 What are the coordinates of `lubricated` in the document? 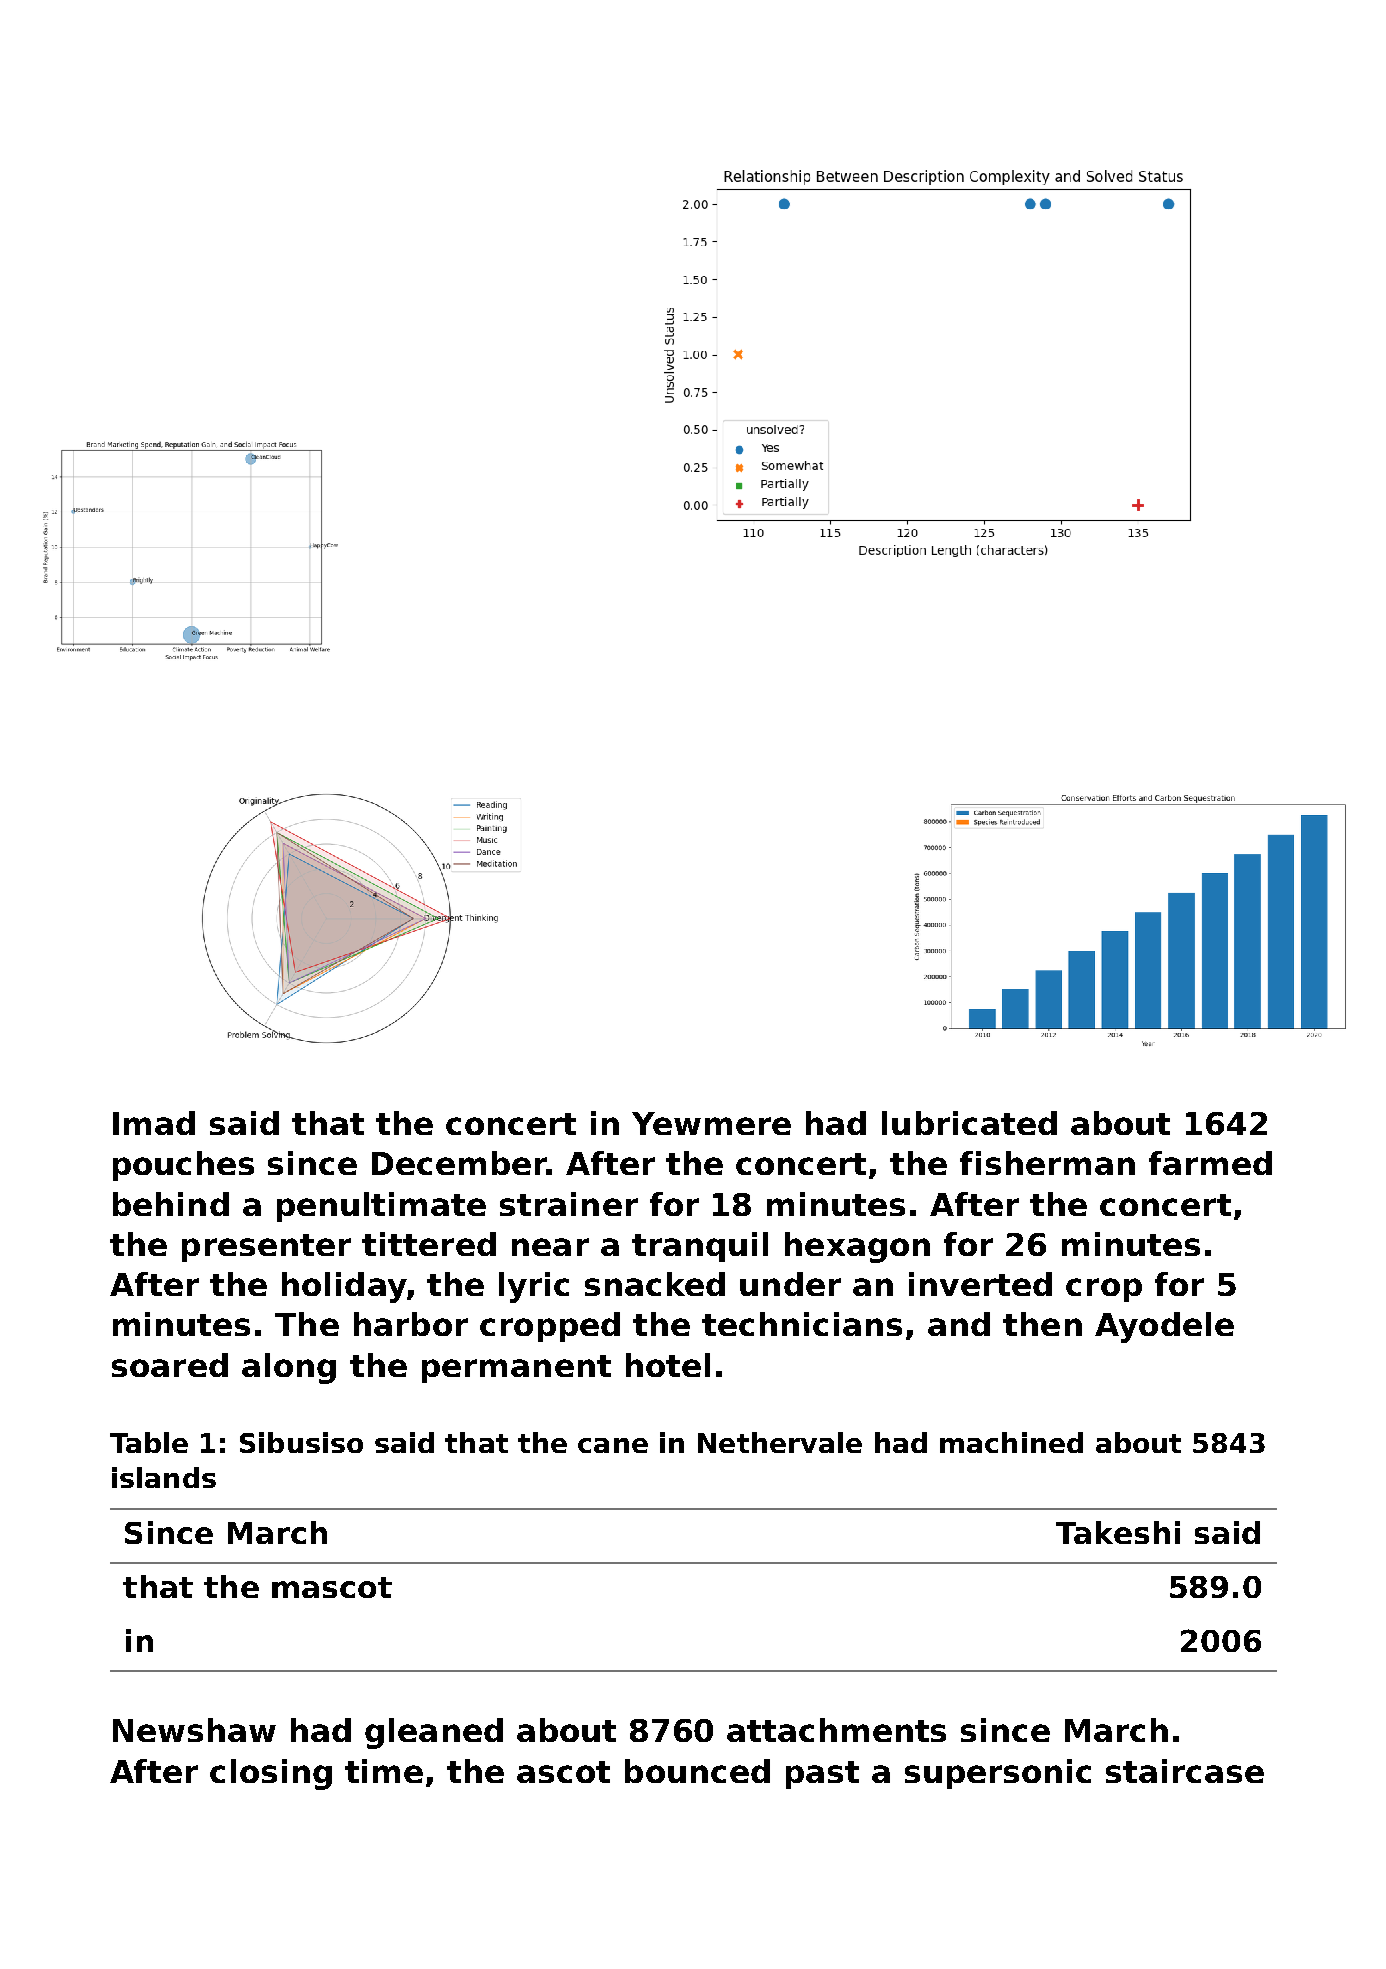 It's located at (969, 1123).
